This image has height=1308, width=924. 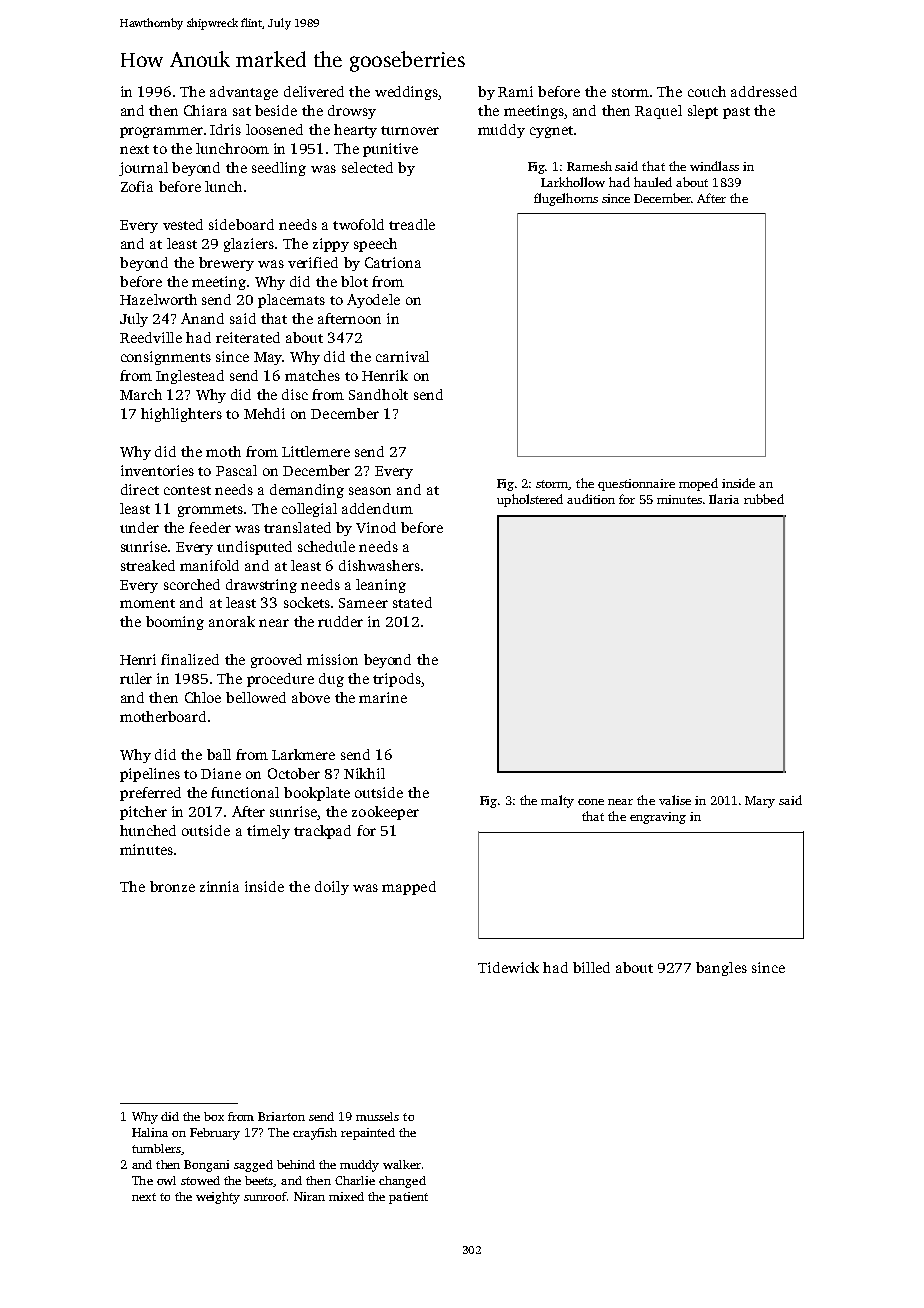 What do you see at coordinates (137, 186) in the image?
I see `Zofia` at bounding box center [137, 186].
